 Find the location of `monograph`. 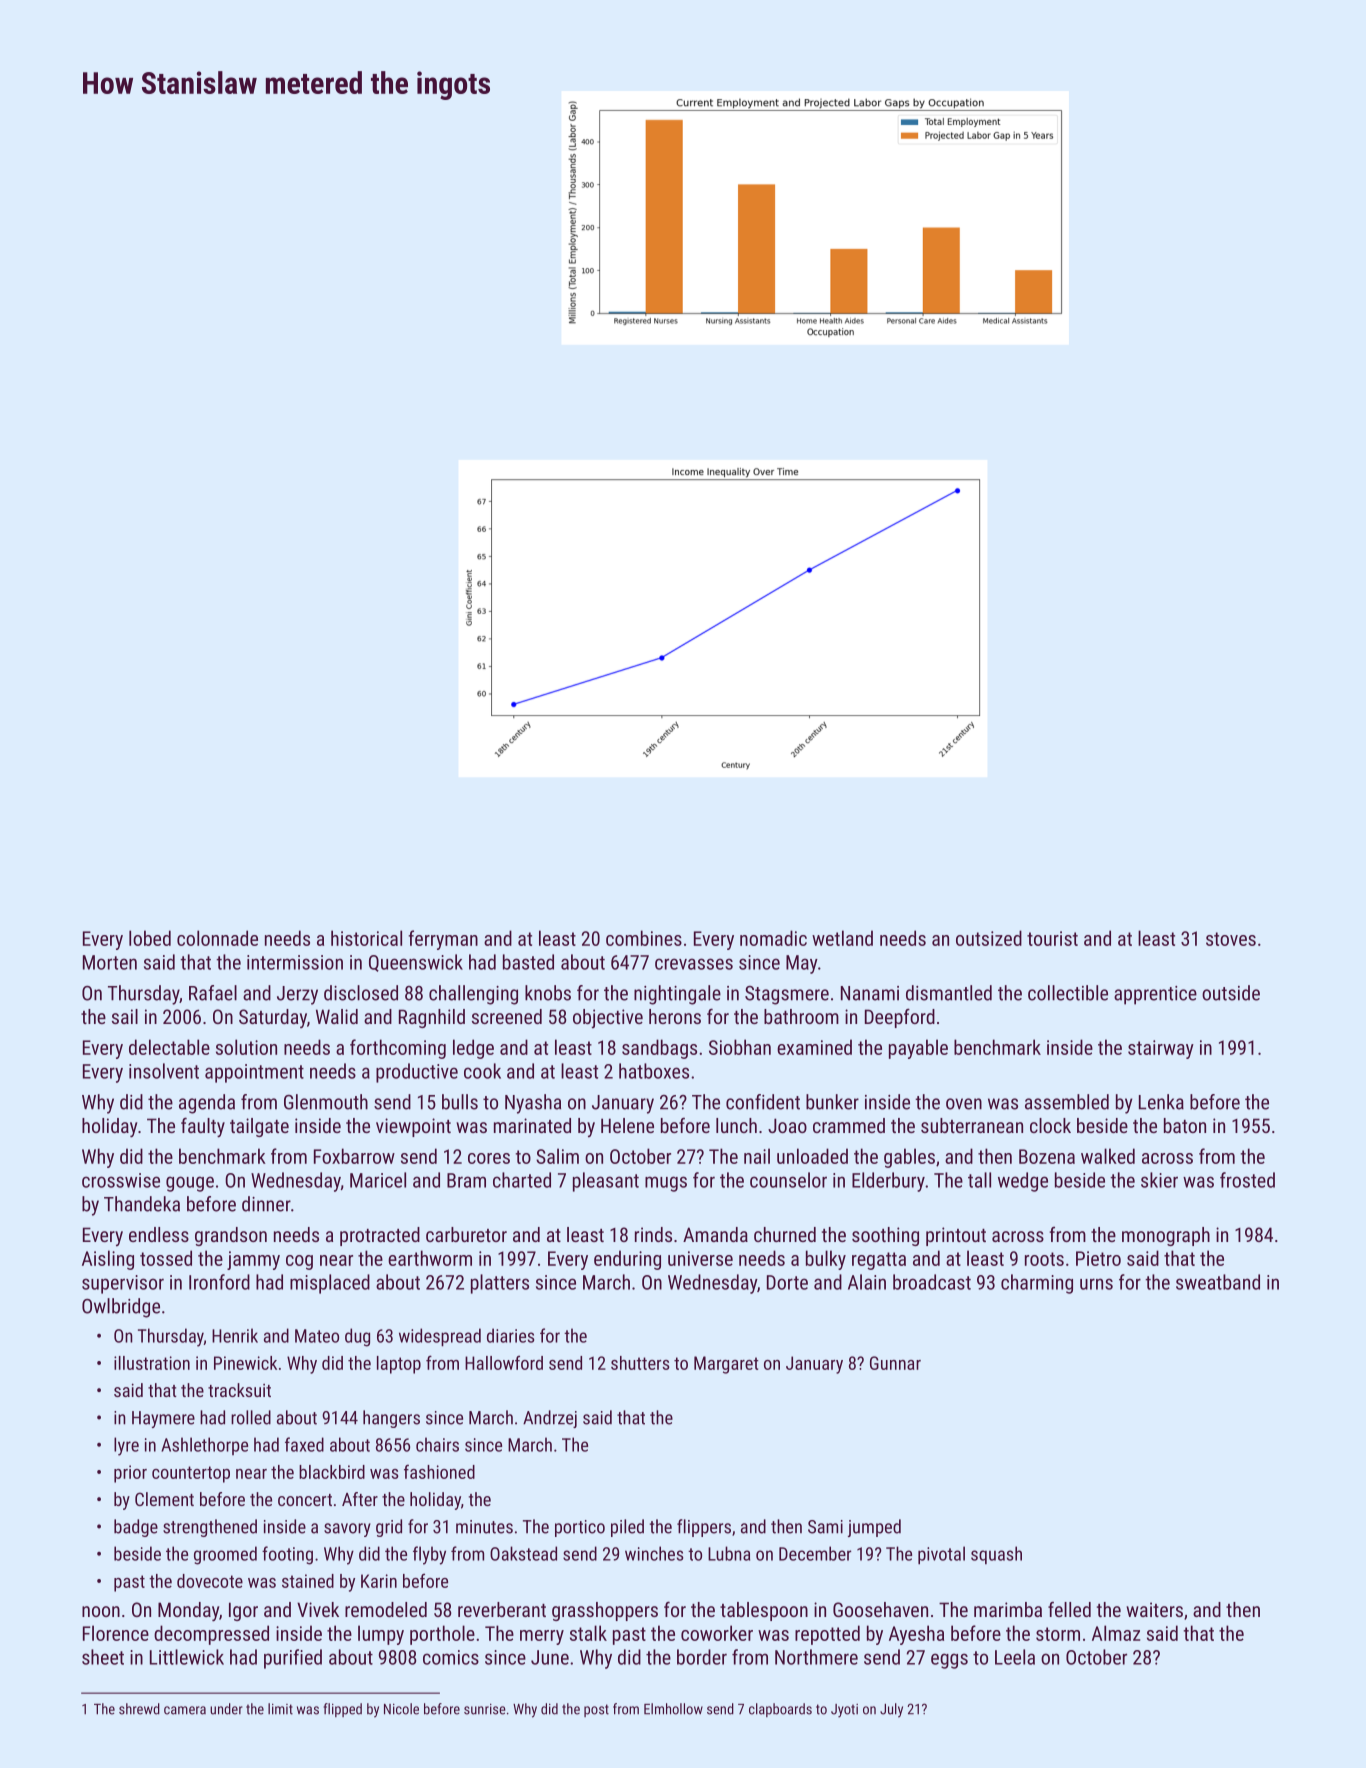

monograph is located at coordinates (1166, 1236).
